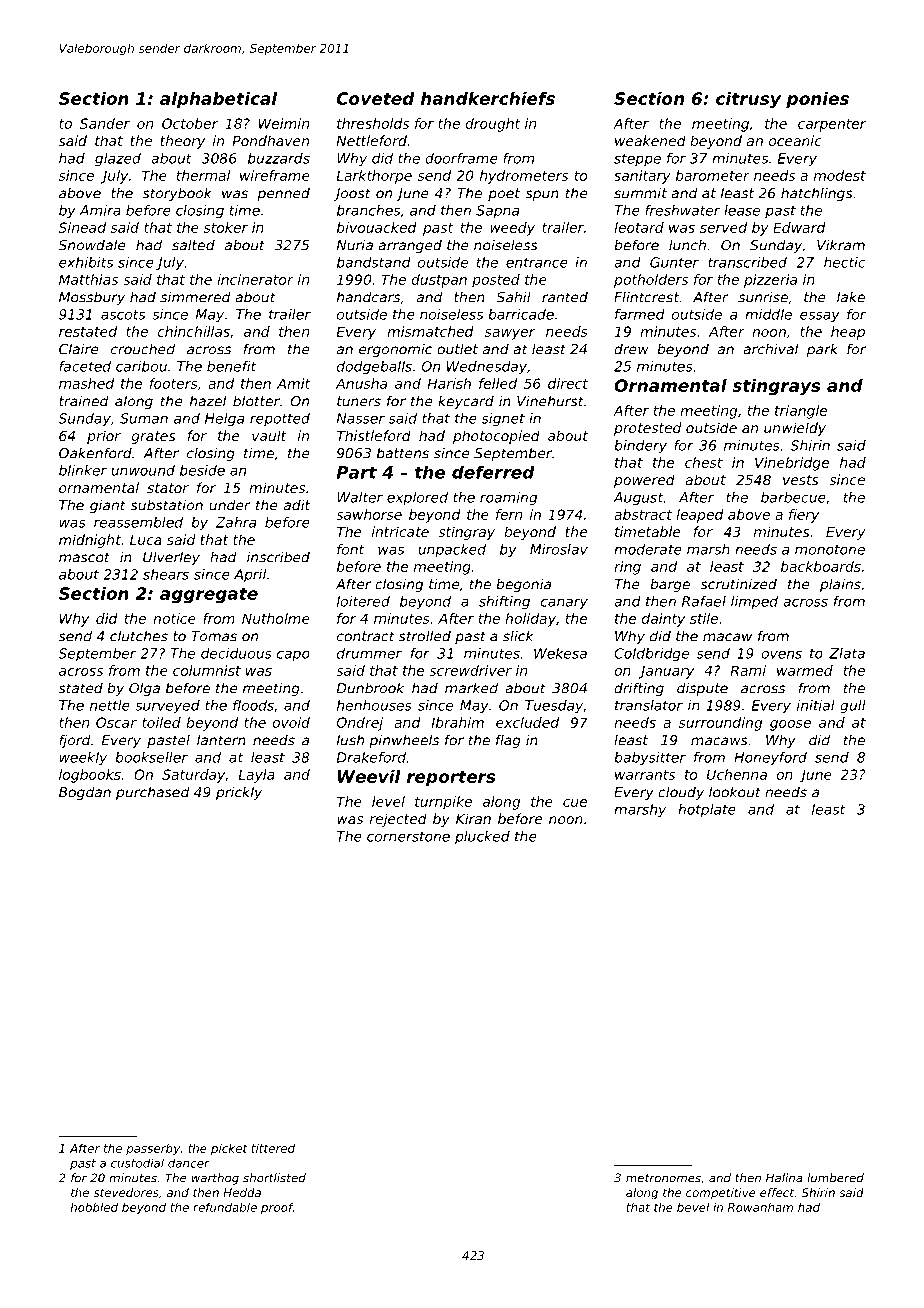 Image resolution: width=924 pixels, height=1308 pixels. Describe the element at coordinates (105, 123) in the image. I see `Sander` at that location.
